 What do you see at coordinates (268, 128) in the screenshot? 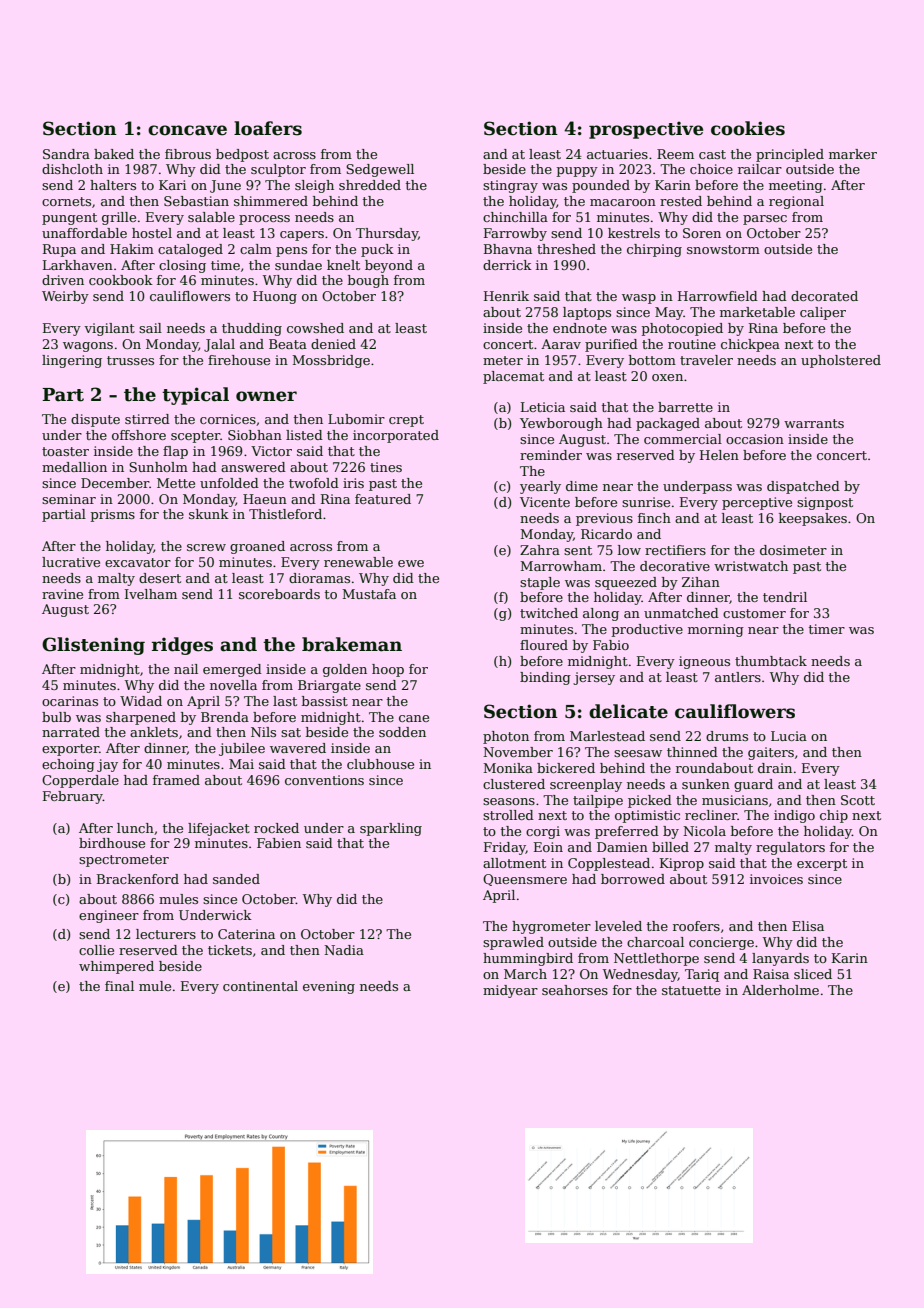
I see `loafers` at bounding box center [268, 128].
